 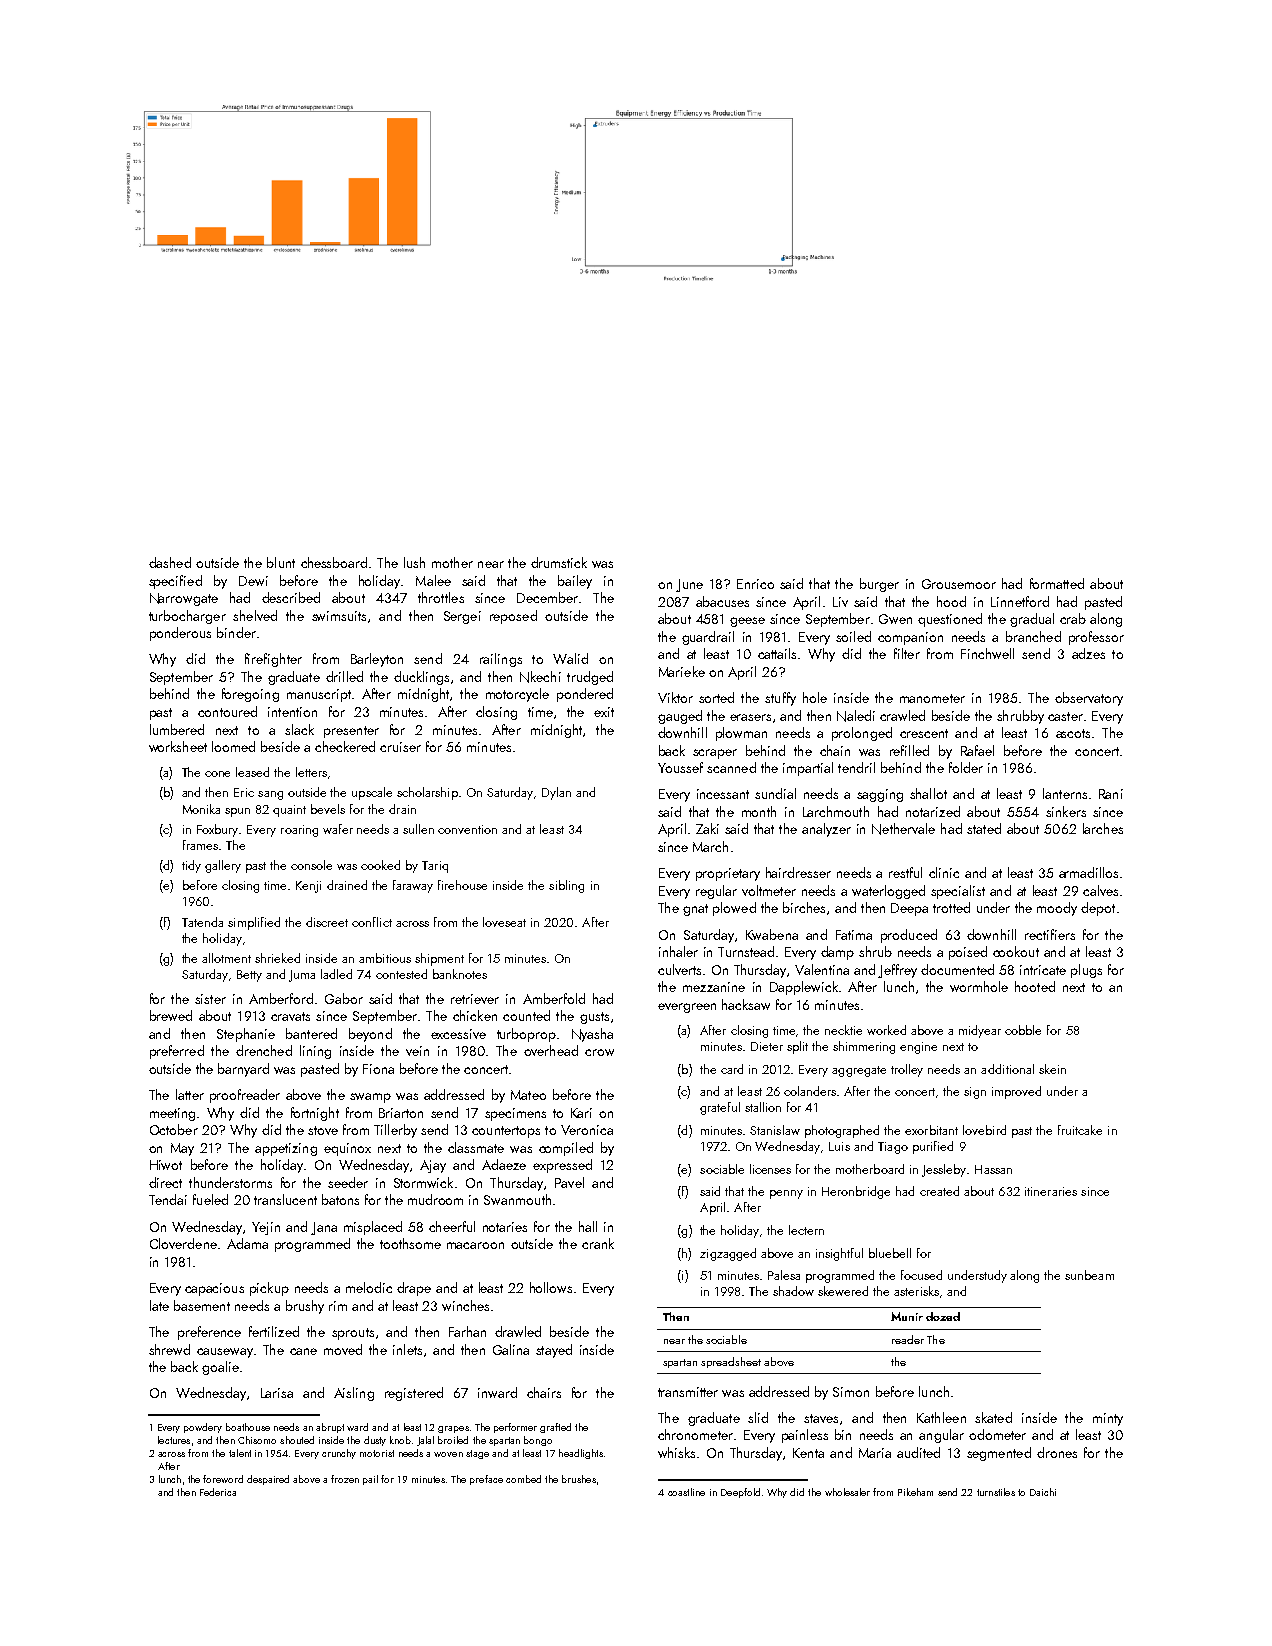 I want to click on coastline, so click(x=686, y=1492).
